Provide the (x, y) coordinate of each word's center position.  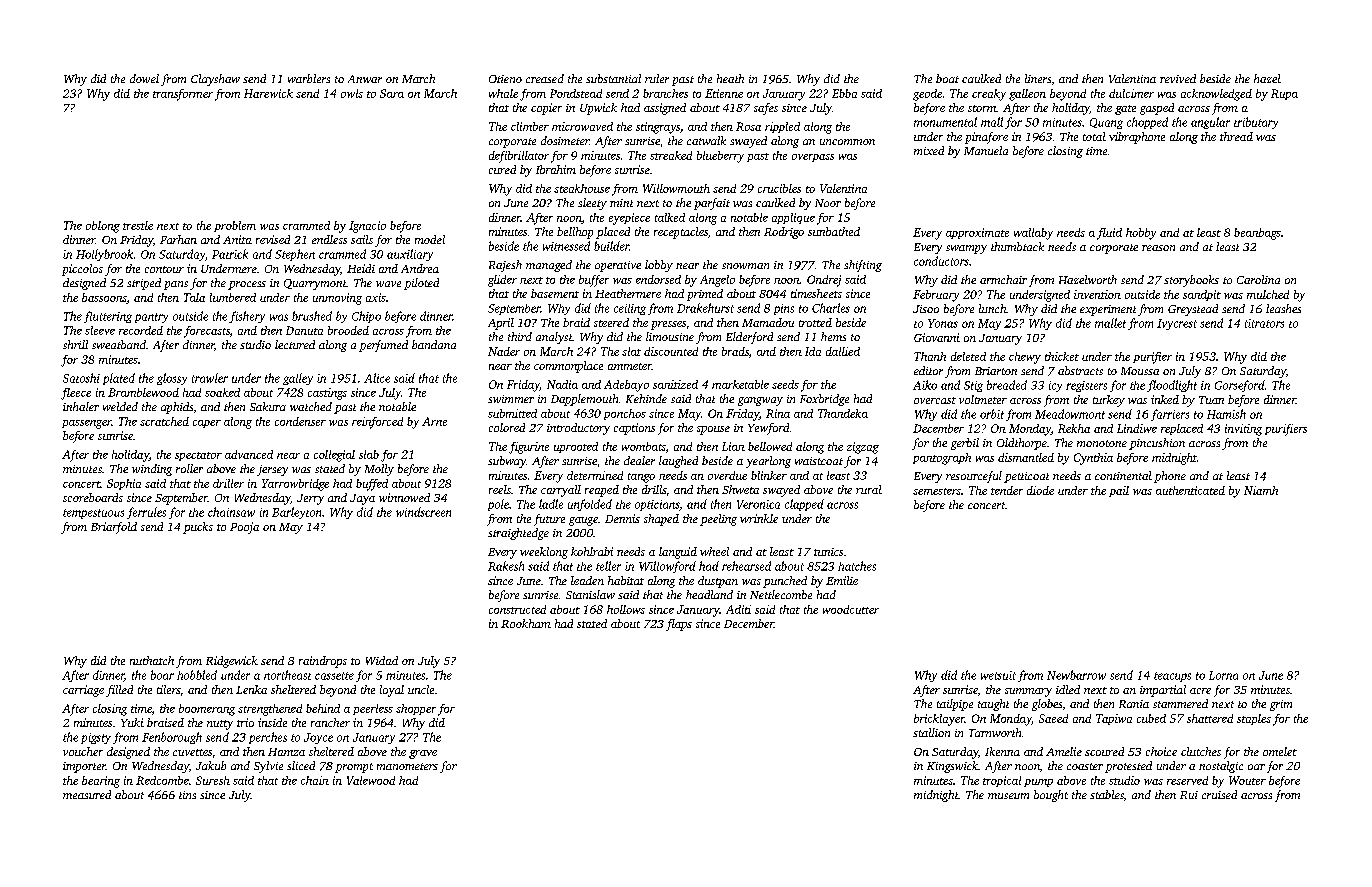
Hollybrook (104, 255)
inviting (1243, 430)
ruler (657, 78)
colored (507, 427)
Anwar (365, 79)
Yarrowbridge (295, 485)
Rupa (1284, 94)
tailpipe (955, 705)
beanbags (1257, 234)
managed (549, 266)
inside (272, 722)
